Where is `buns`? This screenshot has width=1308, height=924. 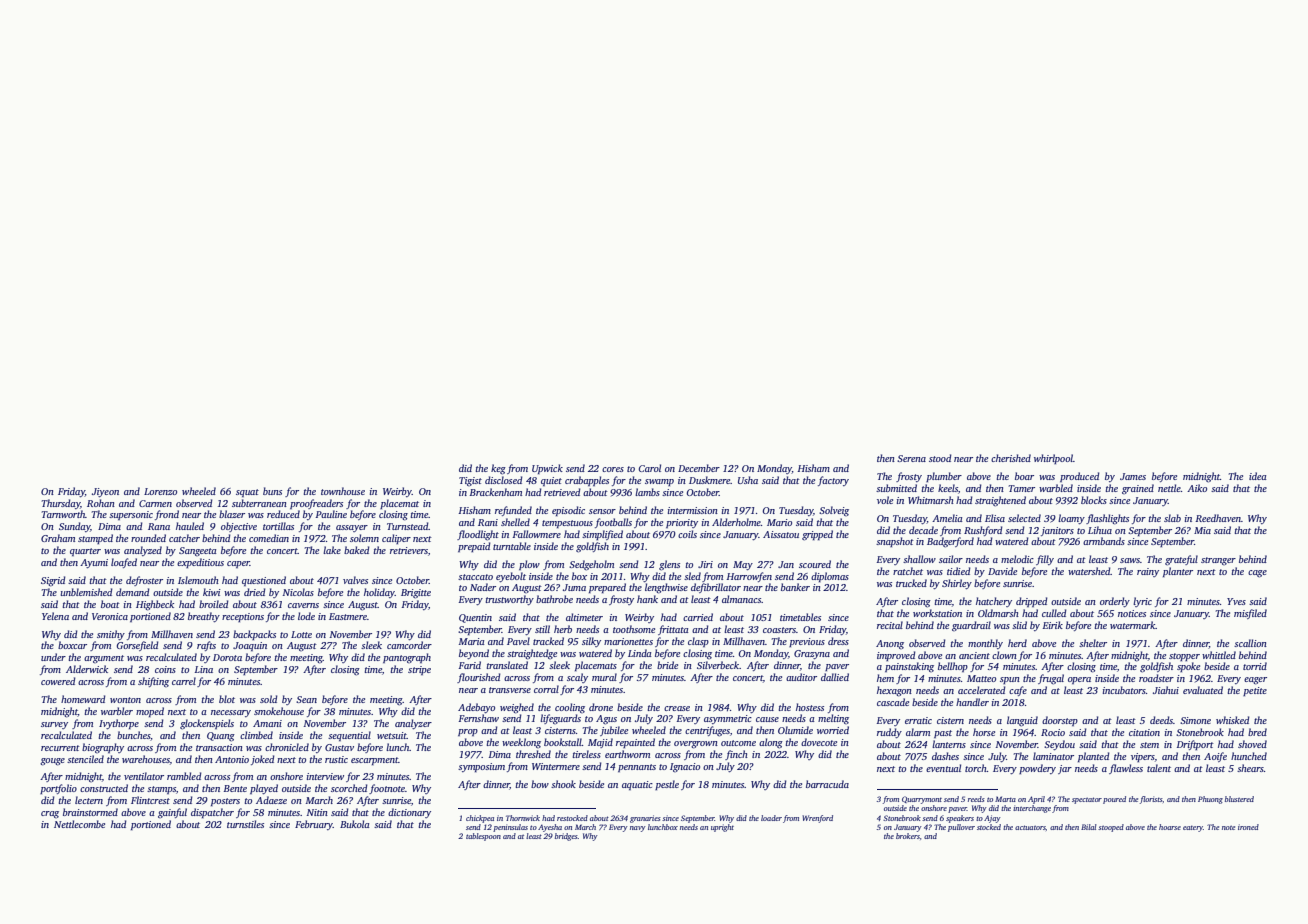 buns is located at coordinates (272, 491).
